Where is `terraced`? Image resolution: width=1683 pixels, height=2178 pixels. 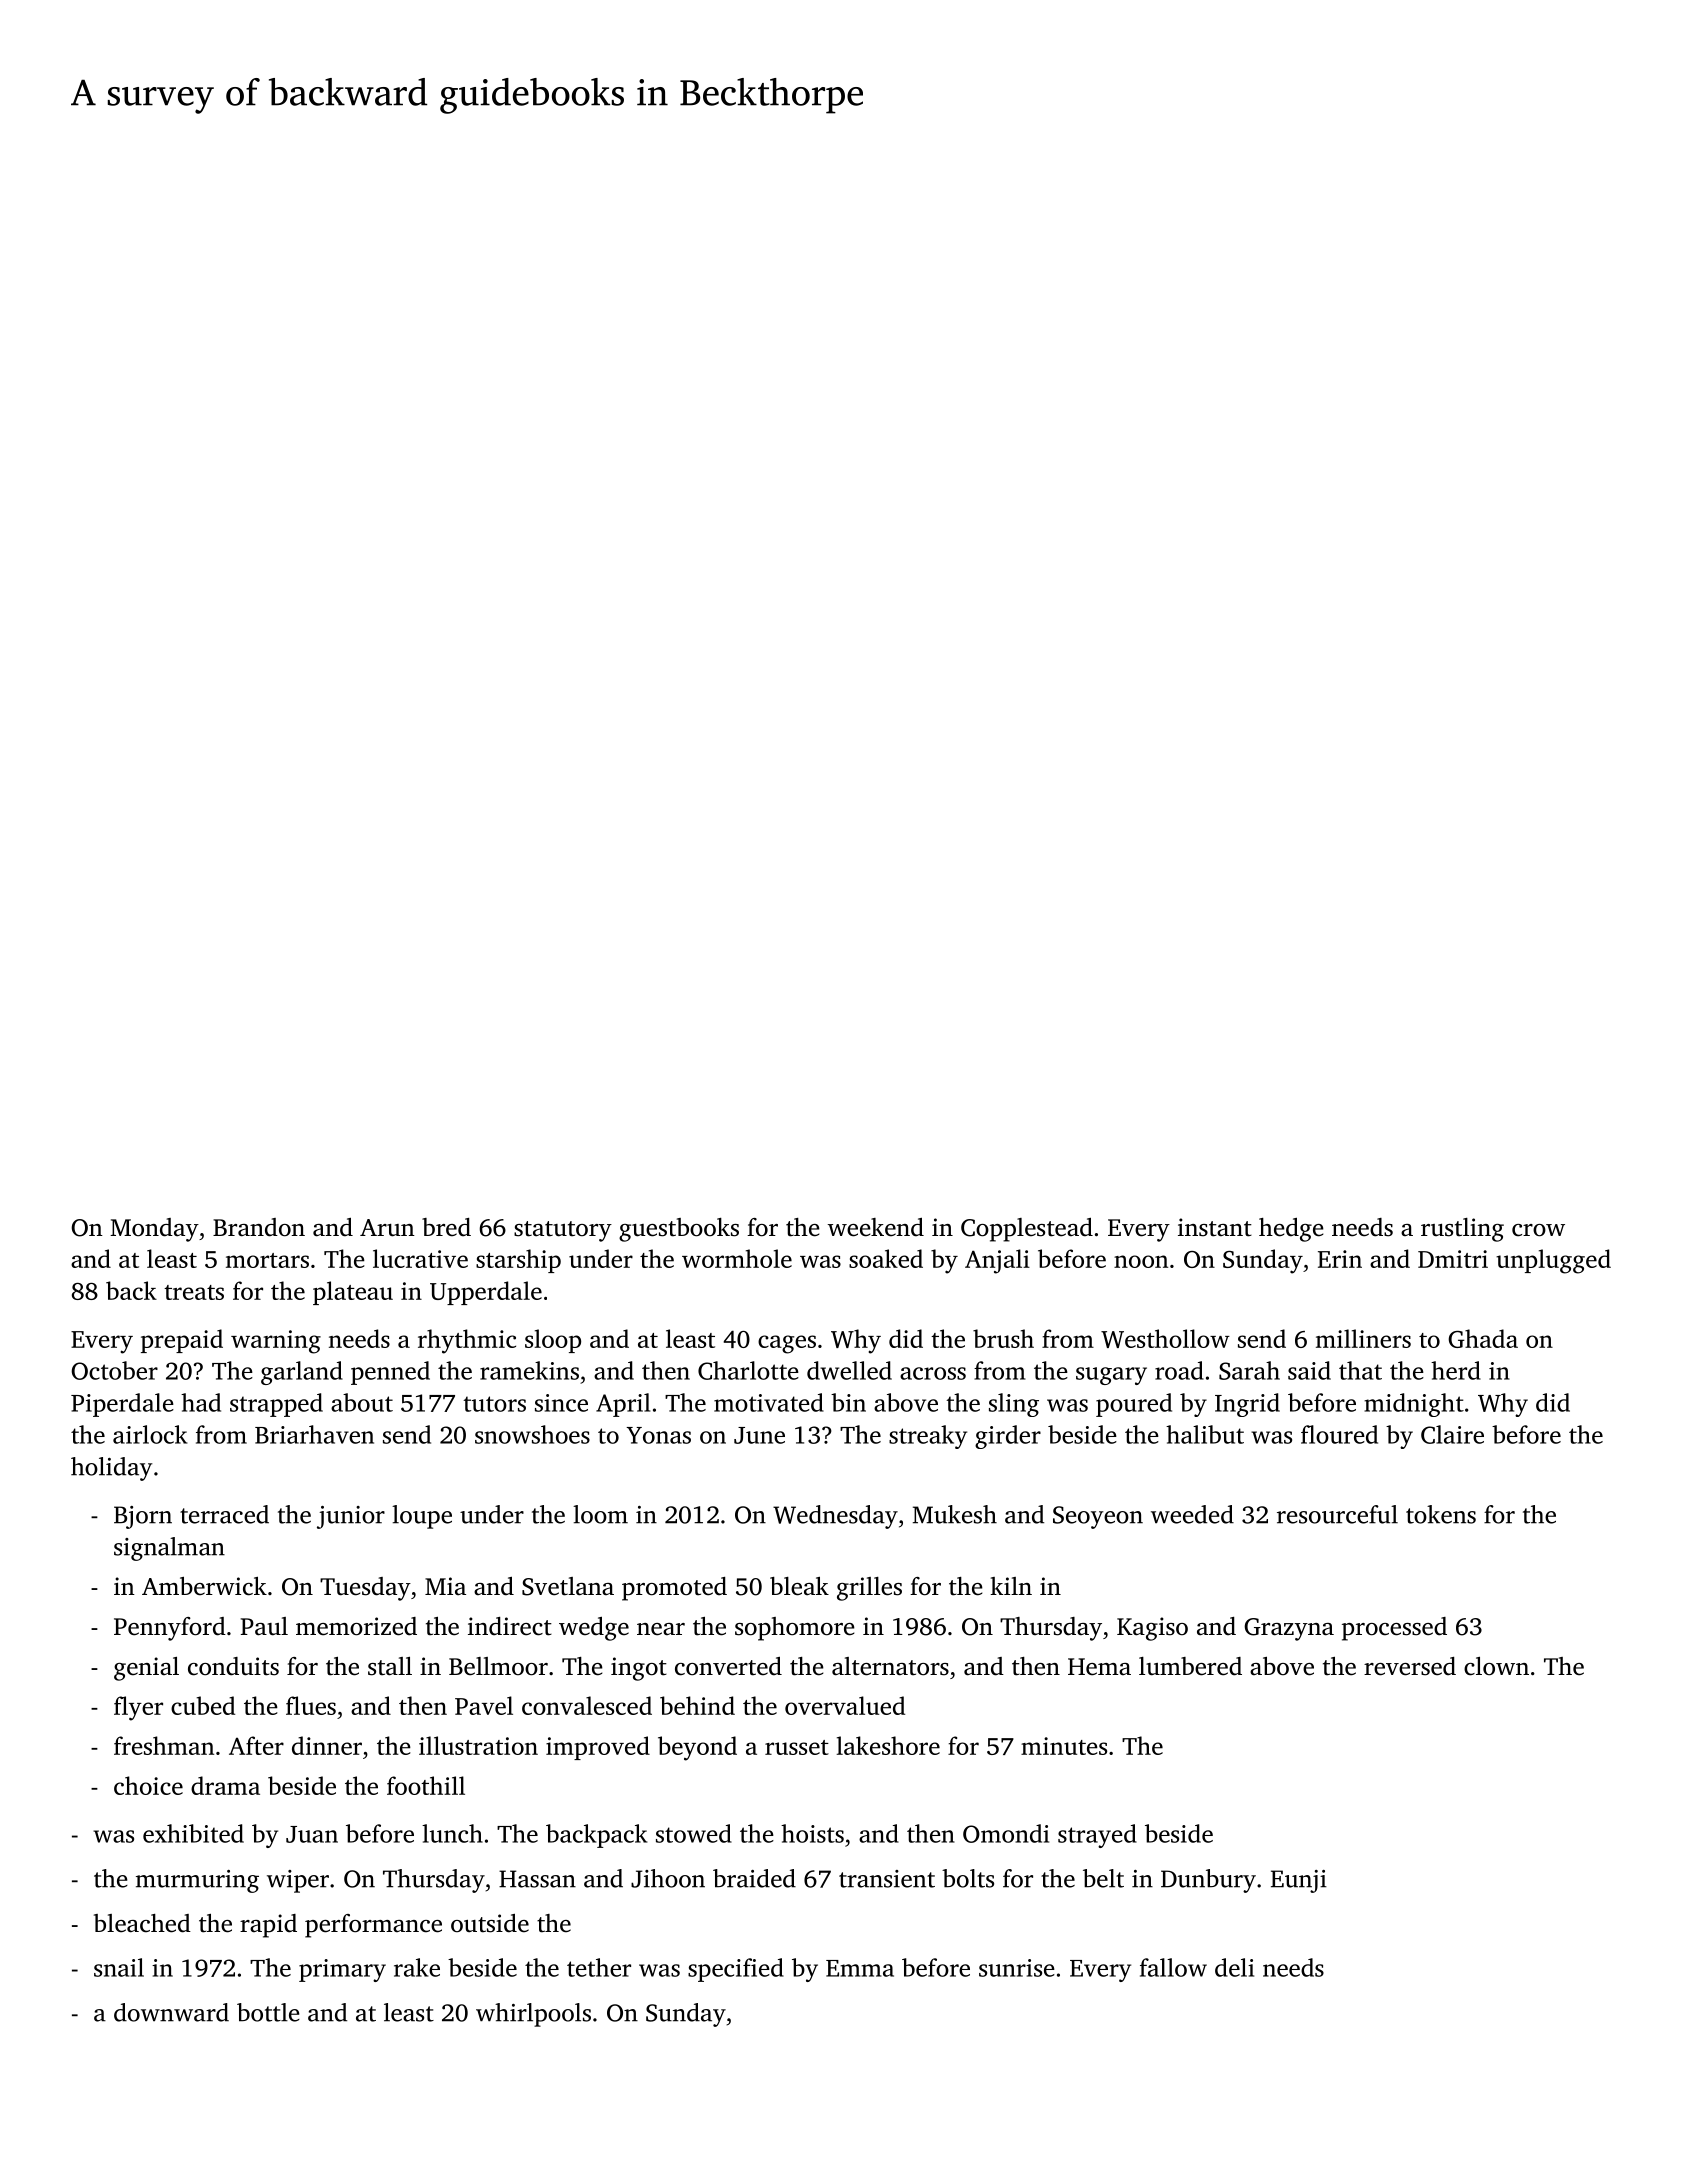 terraced is located at coordinates (224, 1514).
